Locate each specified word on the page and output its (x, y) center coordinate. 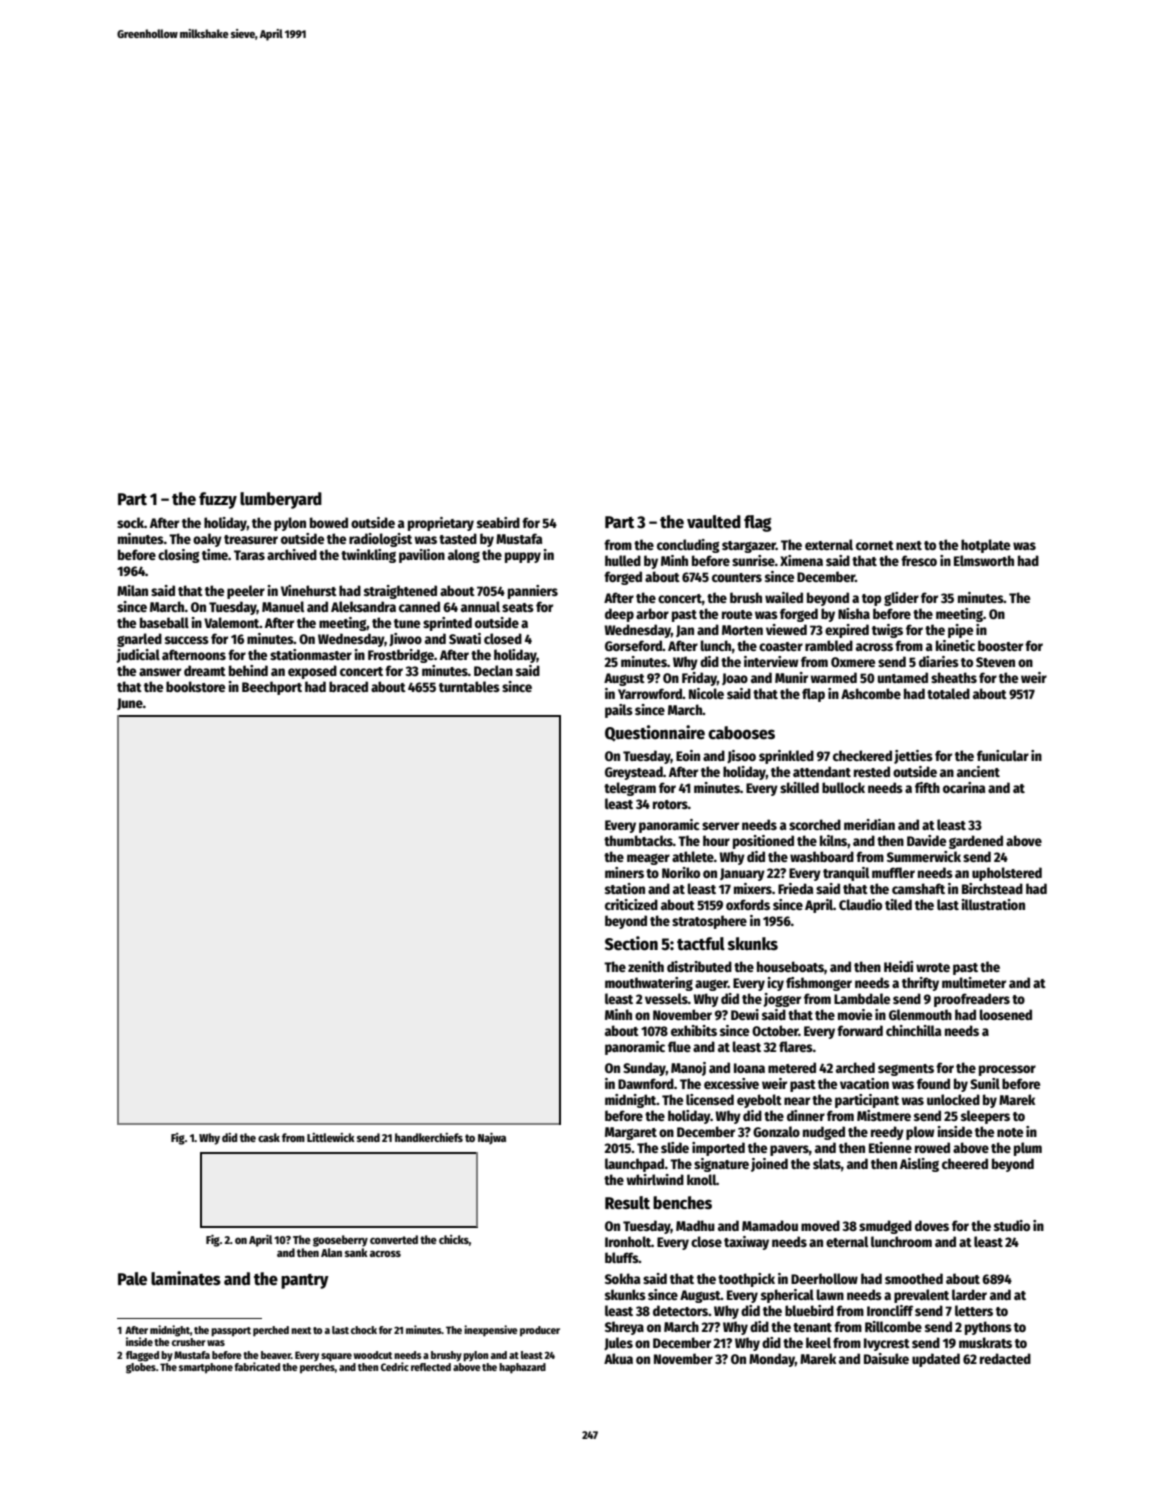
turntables (469, 686)
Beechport (272, 688)
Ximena (801, 560)
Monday (772, 1360)
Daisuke (886, 1358)
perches (317, 1368)
